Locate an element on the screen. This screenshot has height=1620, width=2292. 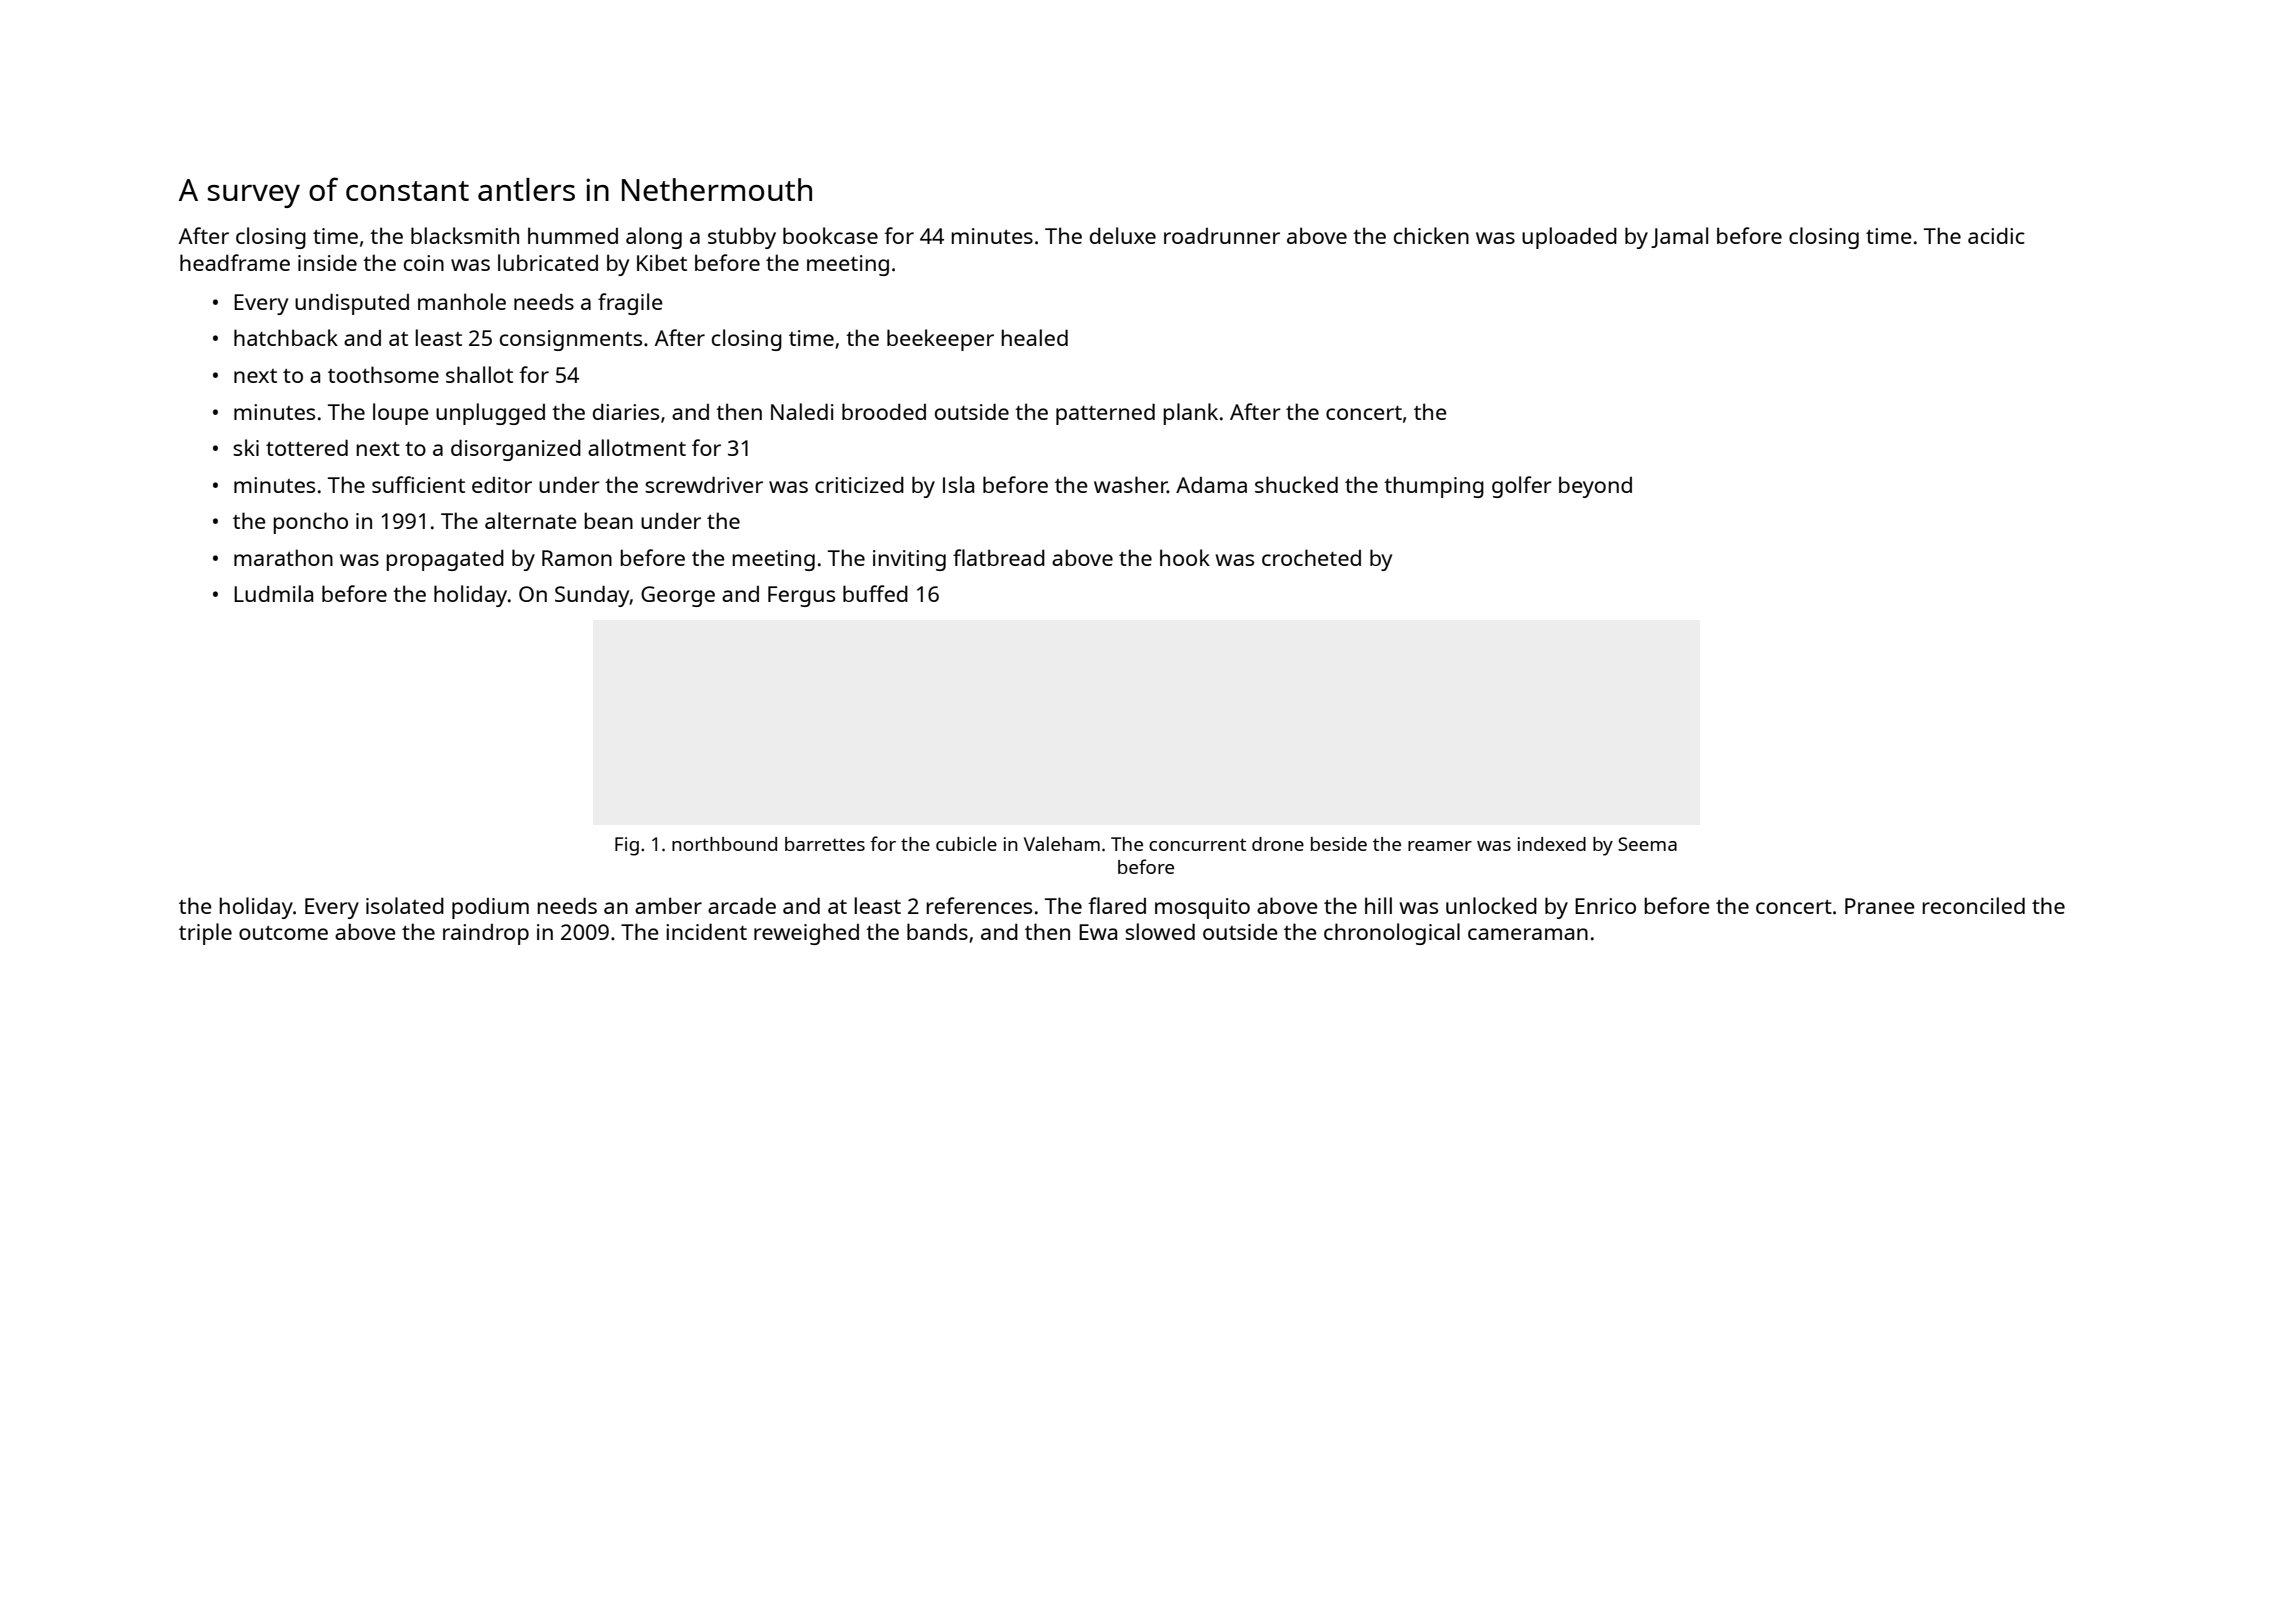
indexed is located at coordinates (1552, 844).
